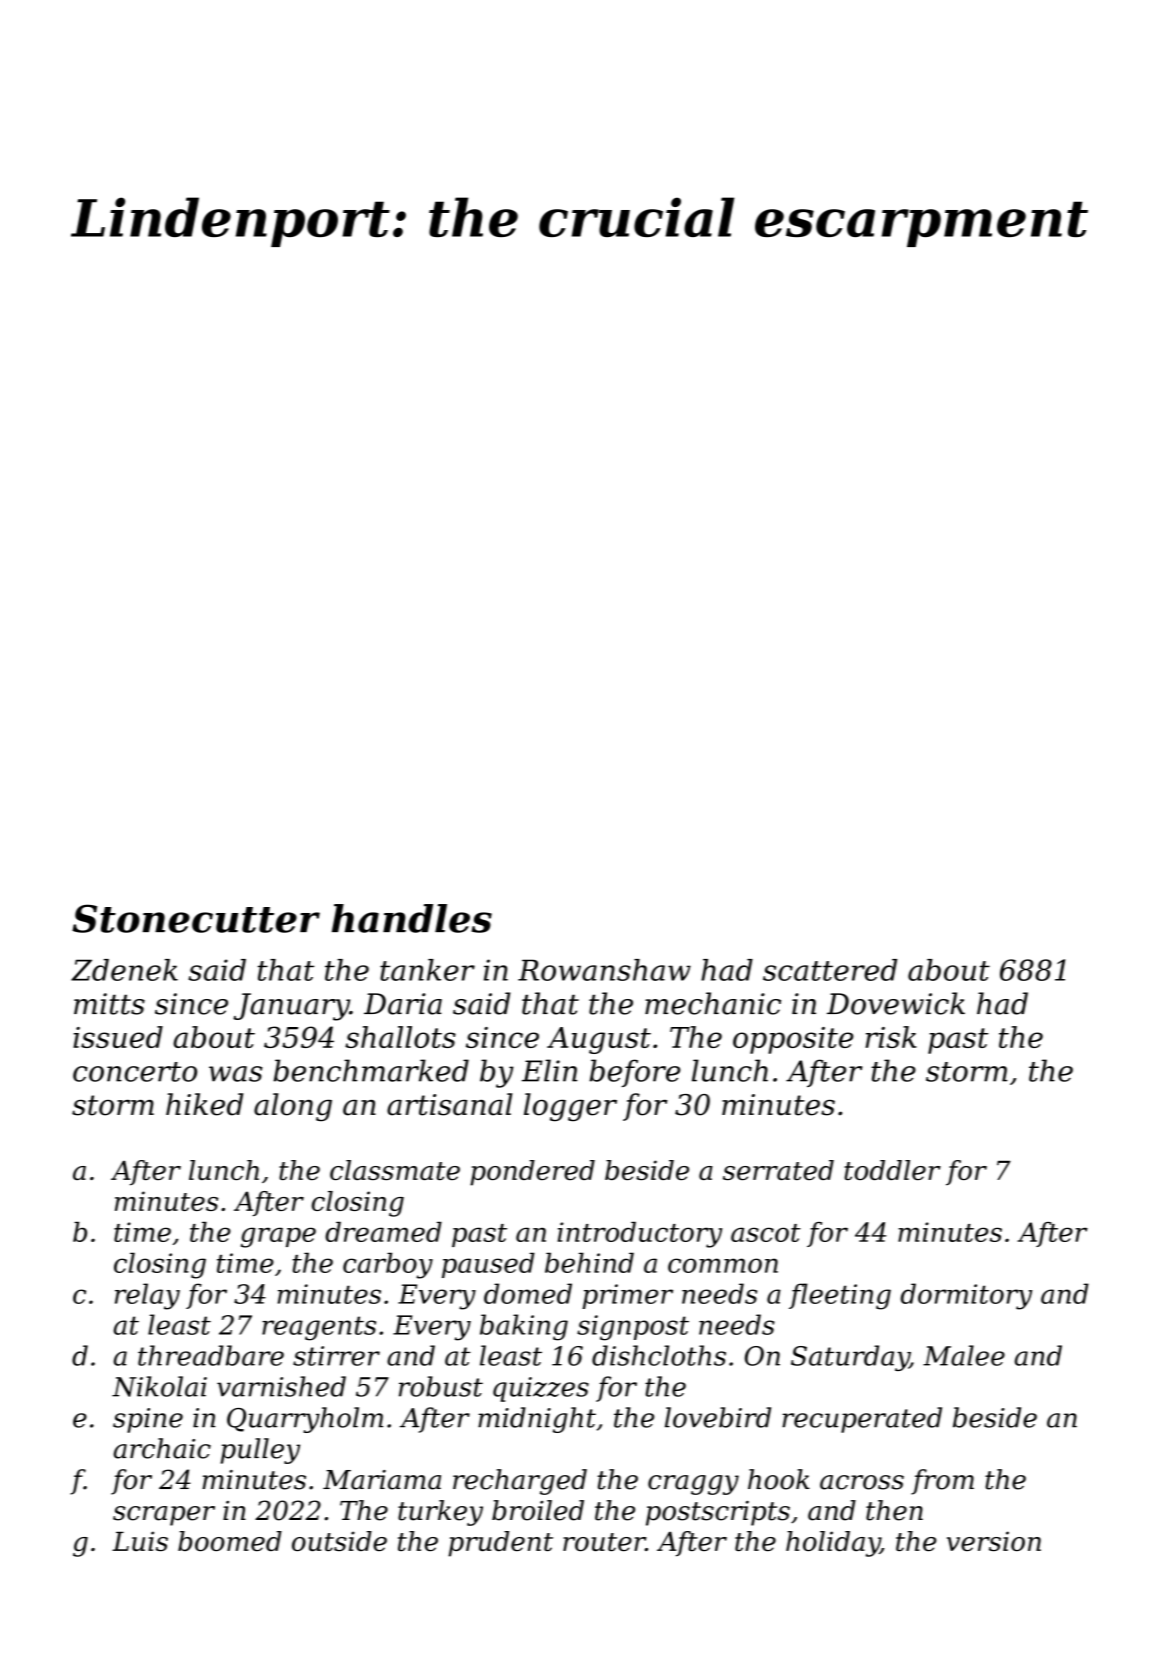 This document has width=1165, height=1654. What do you see at coordinates (412, 918) in the document?
I see `handles` at bounding box center [412, 918].
